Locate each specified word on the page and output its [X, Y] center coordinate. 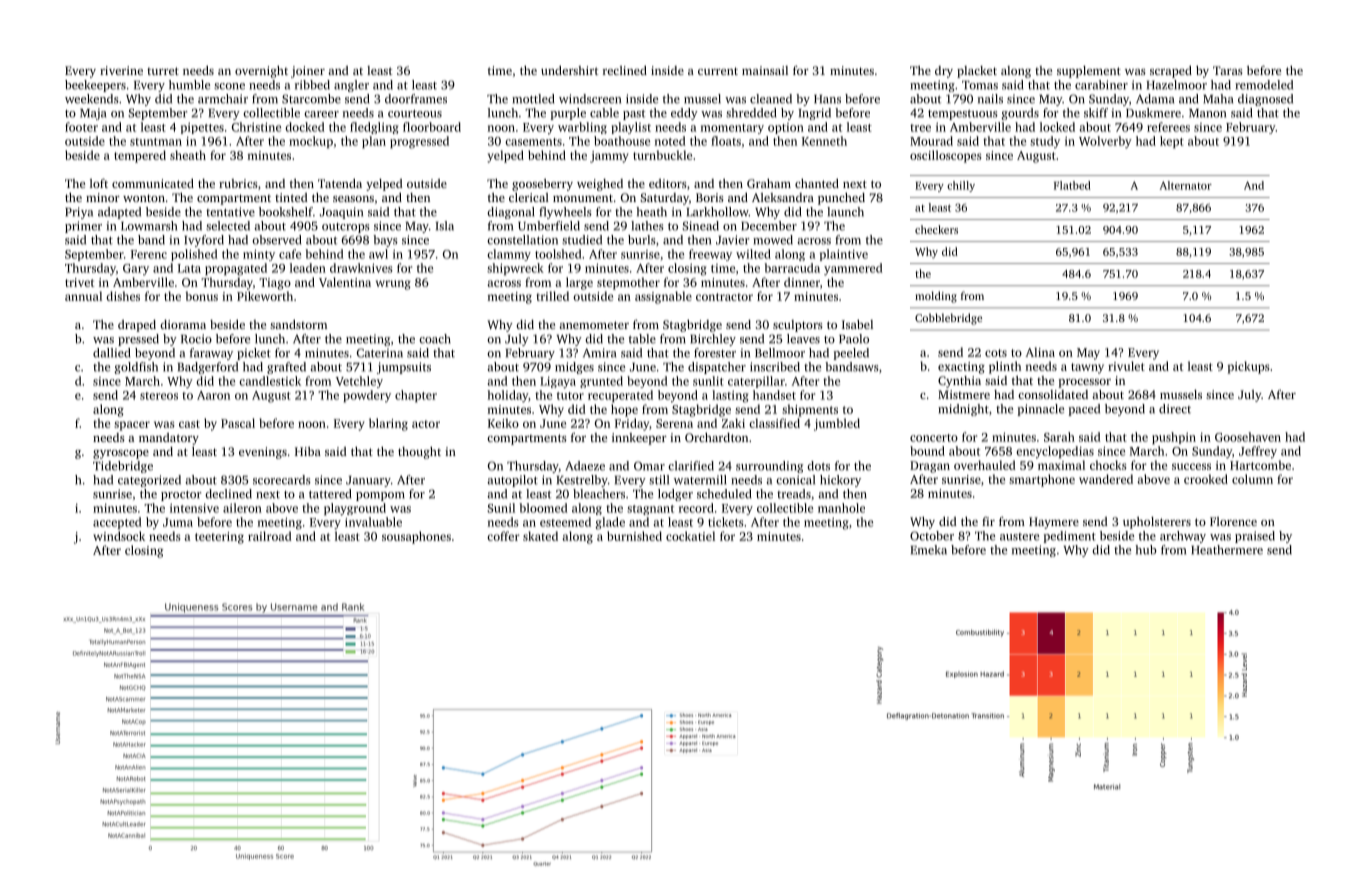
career [321, 114]
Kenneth [824, 141]
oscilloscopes [945, 156]
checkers [936, 229]
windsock [119, 536]
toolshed [558, 254]
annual [83, 296]
